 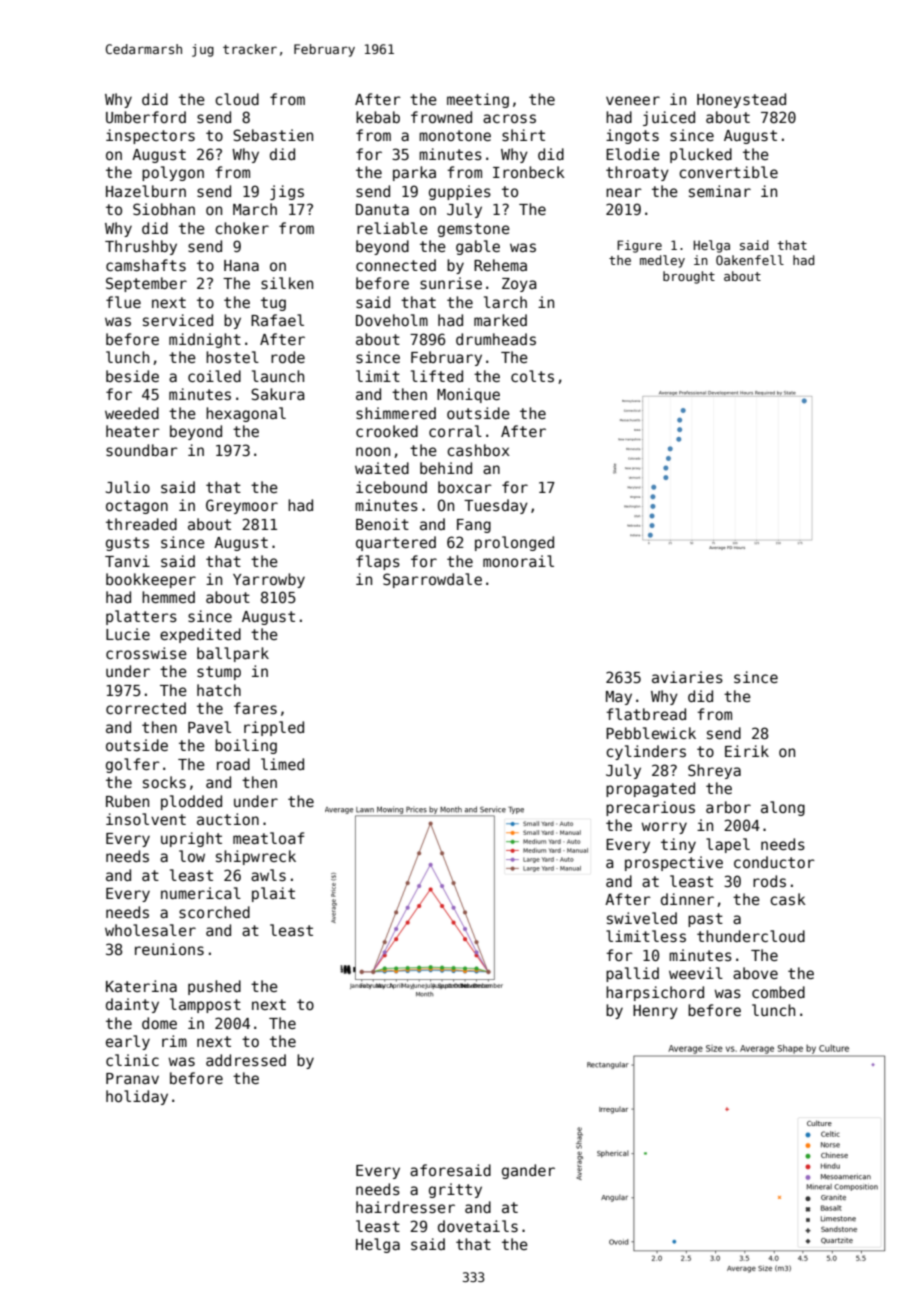 What do you see at coordinates (783, 808) in the page?
I see `along` at bounding box center [783, 808].
